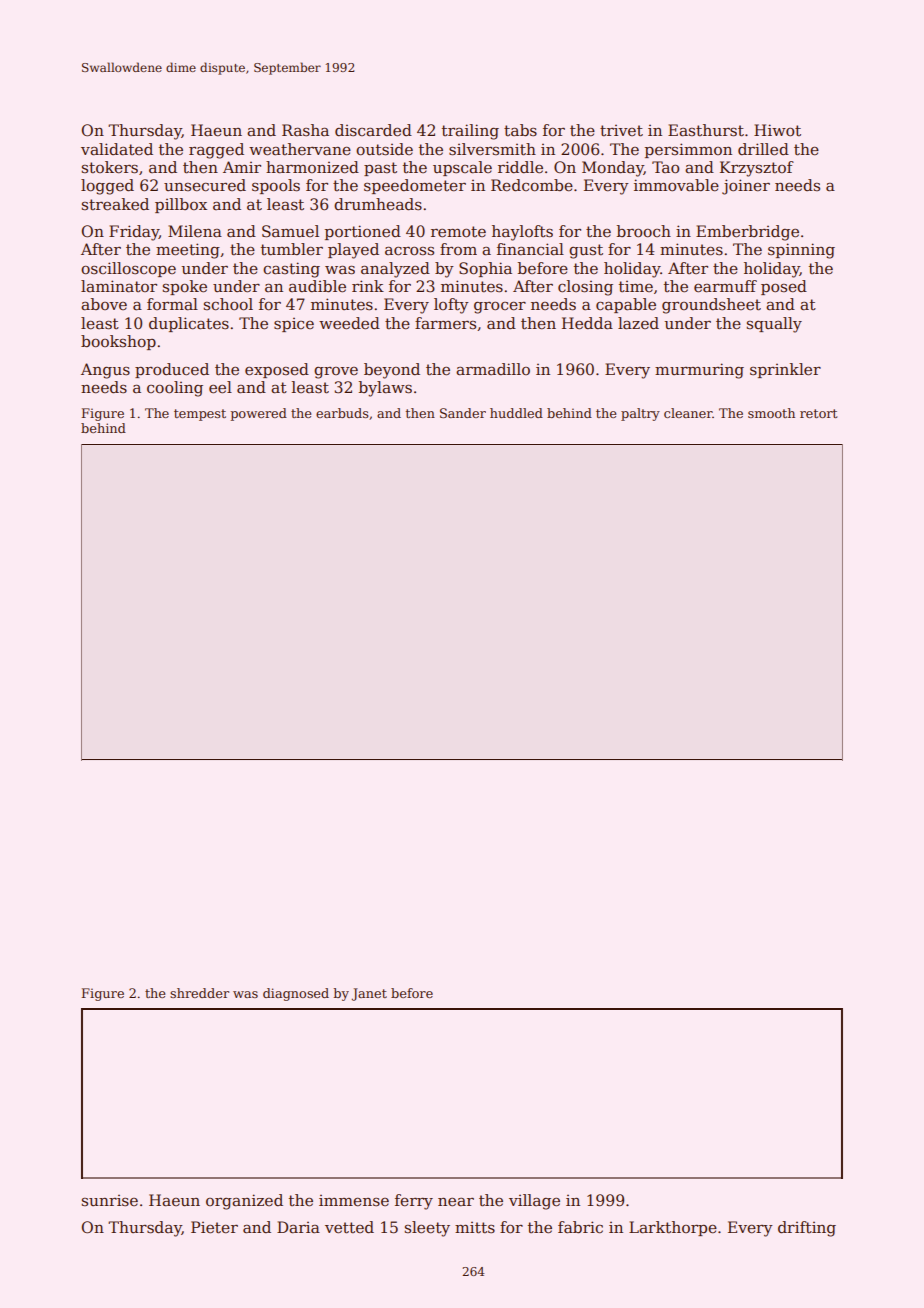 Image resolution: width=924 pixels, height=1308 pixels. Describe the element at coordinates (336, 373) in the document. I see `grove` at that location.
